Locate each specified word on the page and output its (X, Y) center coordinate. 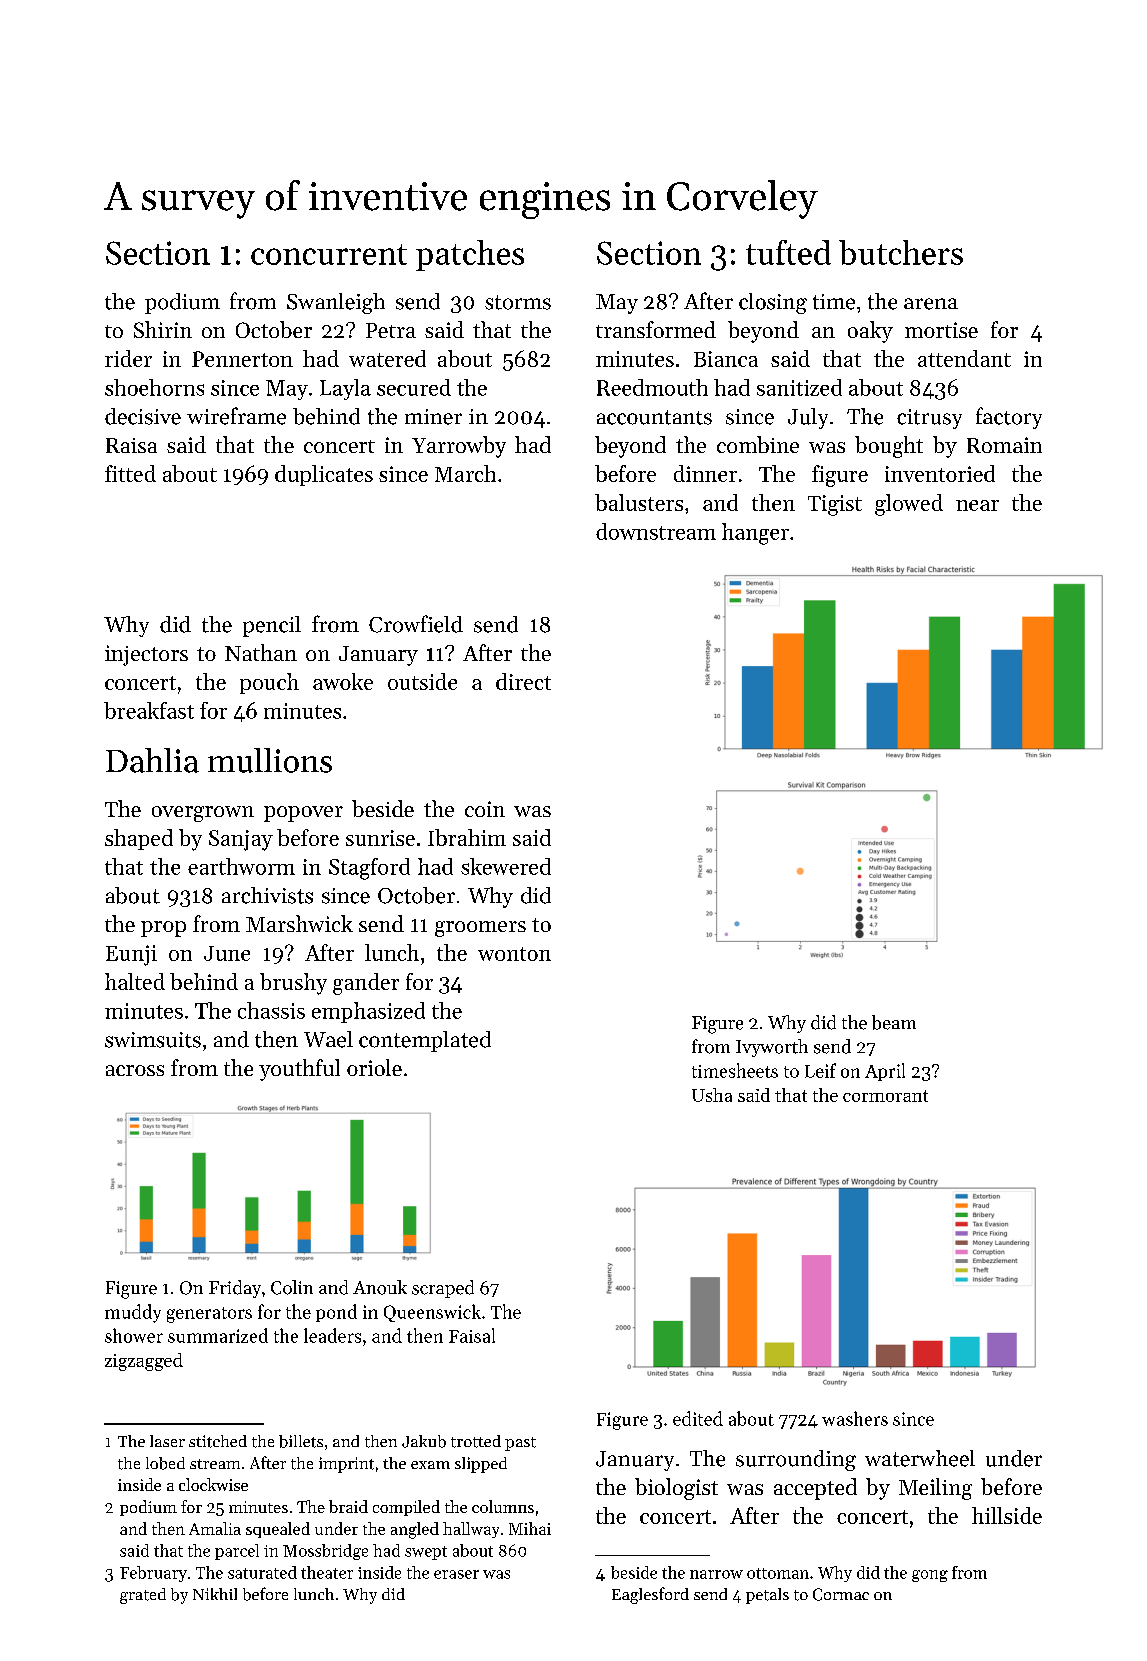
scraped (443, 1289)
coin (485, 809)
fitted (130, 473)
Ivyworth (772, 1048)
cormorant (885, 1096)
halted (135, 981)
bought (889, 447)
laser (167, 1441)
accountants (654, 417)
